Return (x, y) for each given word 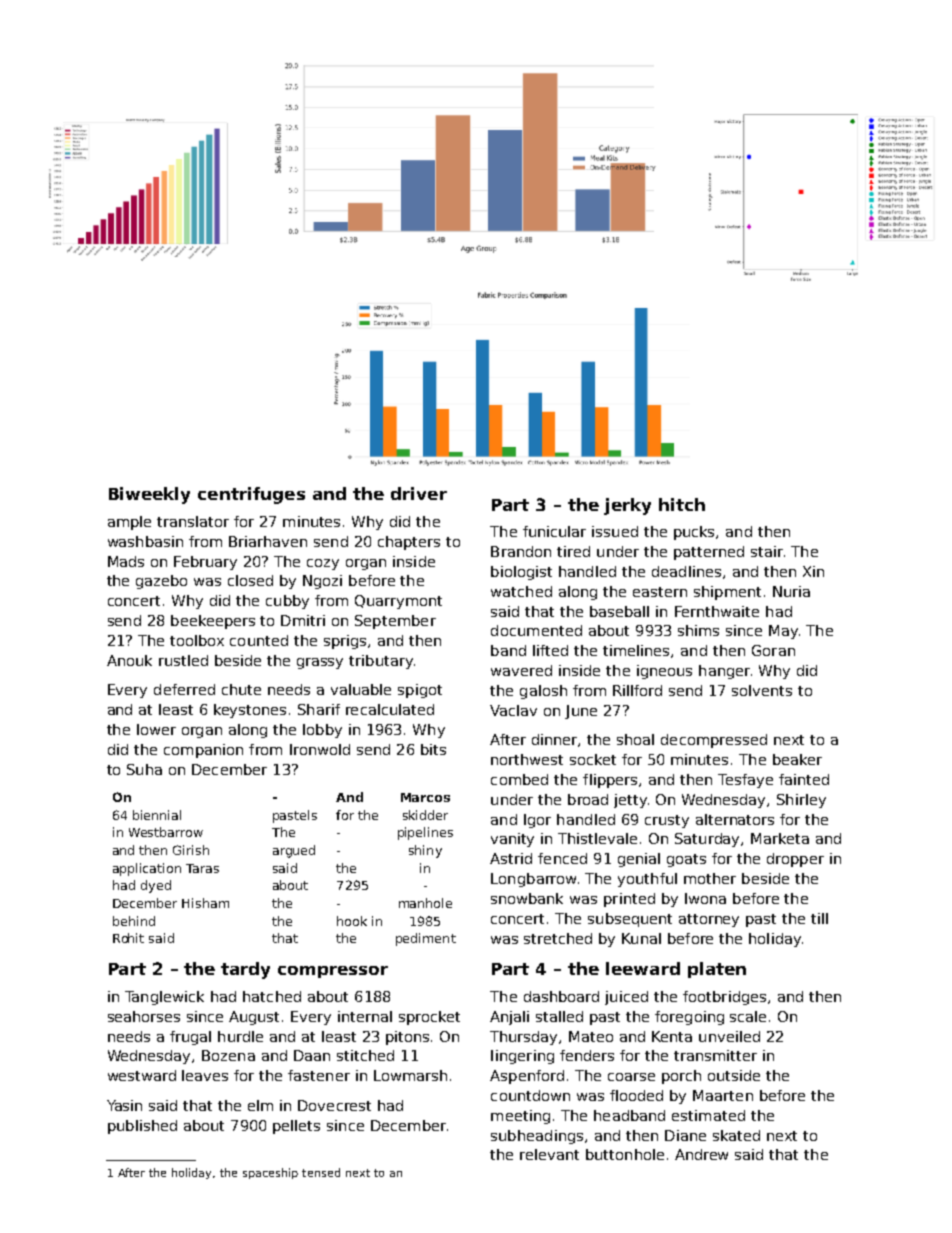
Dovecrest (334, 1105)
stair (767, 551)
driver (419, 493)
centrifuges (251, 495)
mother (710, 878)
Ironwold (320, 749)
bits (433, 749)
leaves (205, 1075)
